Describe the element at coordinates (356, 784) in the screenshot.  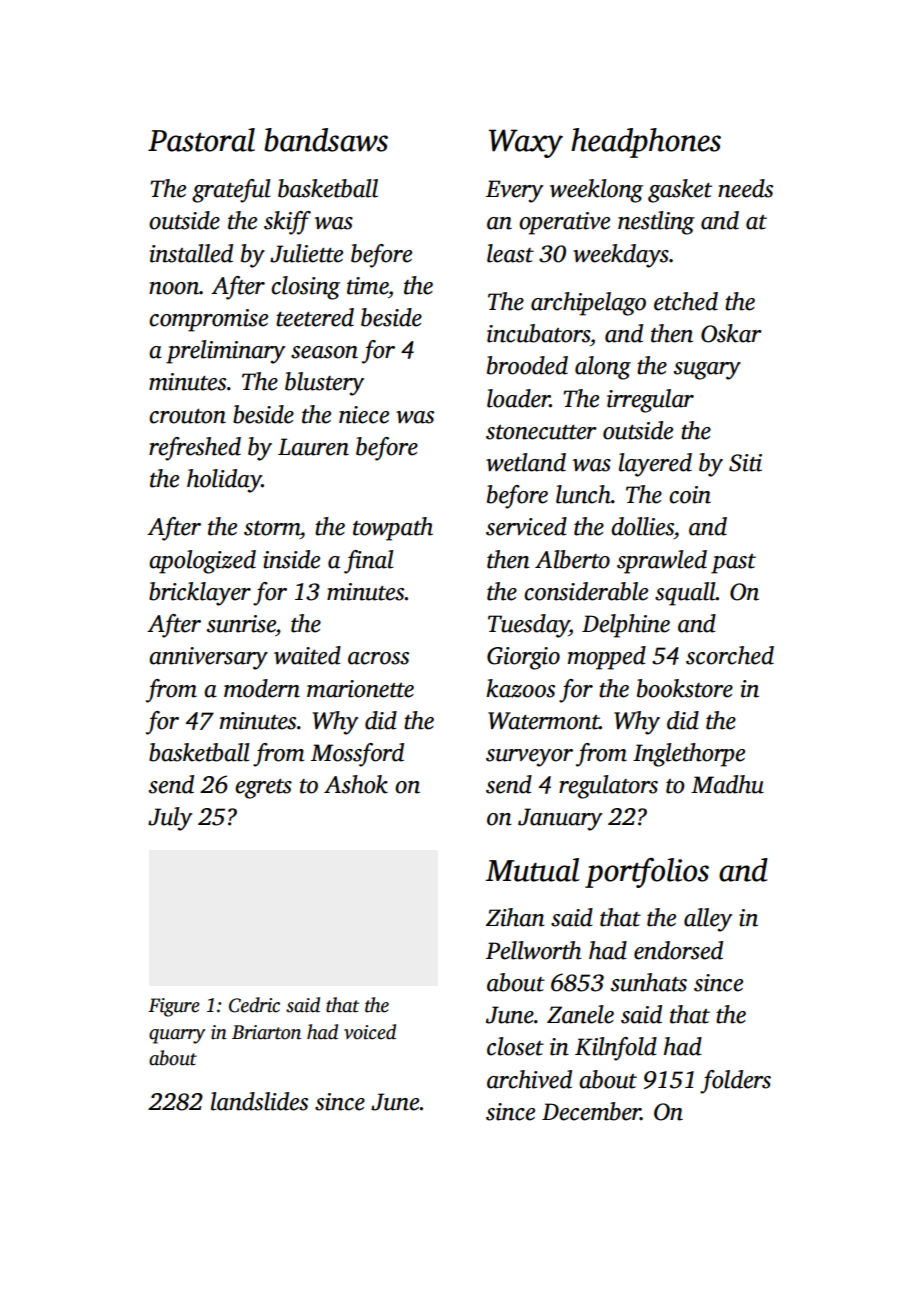
I see `Ashok` at that location.
